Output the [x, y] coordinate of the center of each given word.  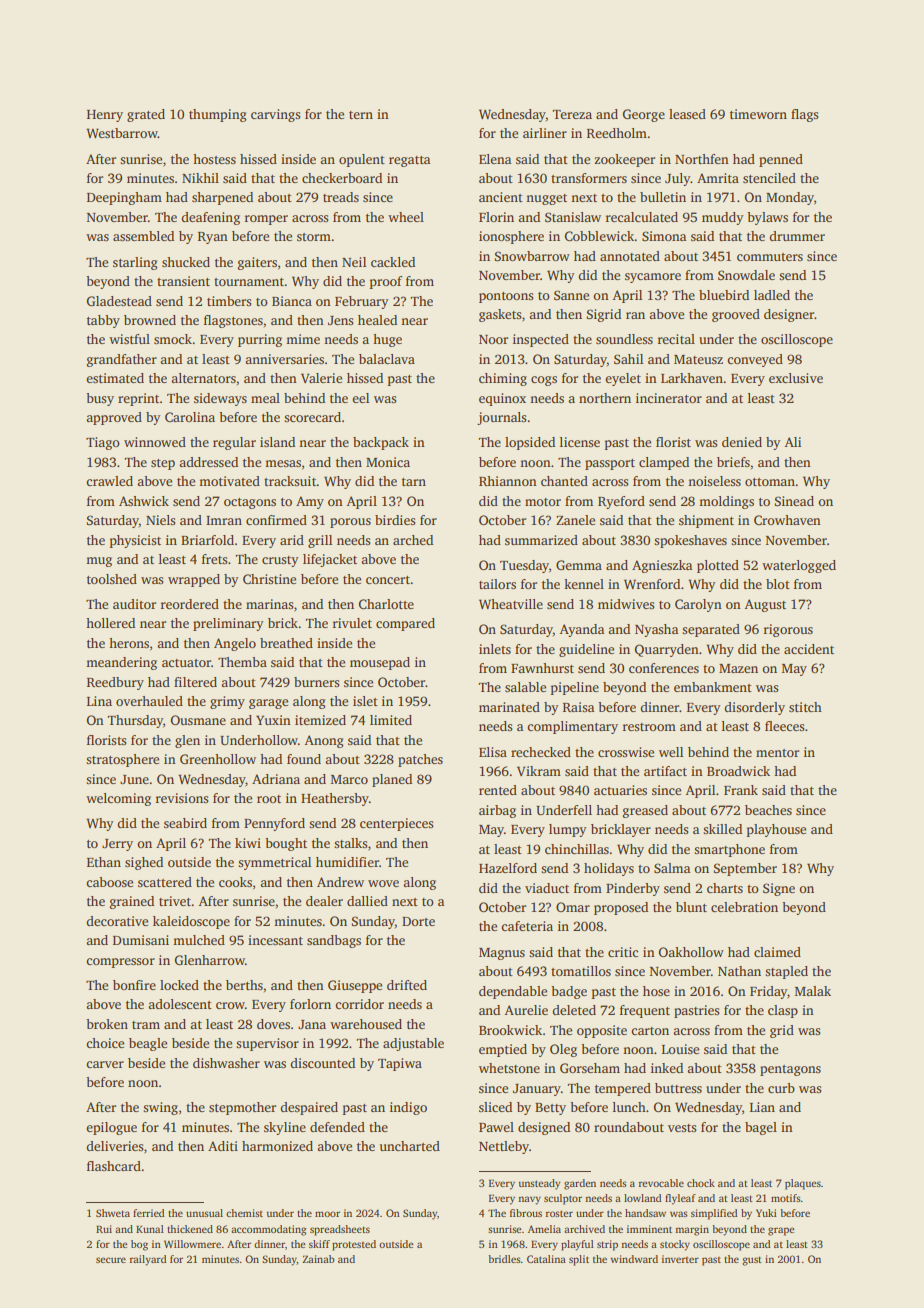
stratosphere [122, 760]
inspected [541, 340]
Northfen [702, 159]
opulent [362, 160]
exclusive [796, 378]
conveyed [755, 360]
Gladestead [119, 301]
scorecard [312, 417]
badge [569, 992]
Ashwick [144, 501]
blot [778, 584]
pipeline [574, 688]
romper [266, 220]
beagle [148, 1044]
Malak [813, 991]
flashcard [114, 1166]
